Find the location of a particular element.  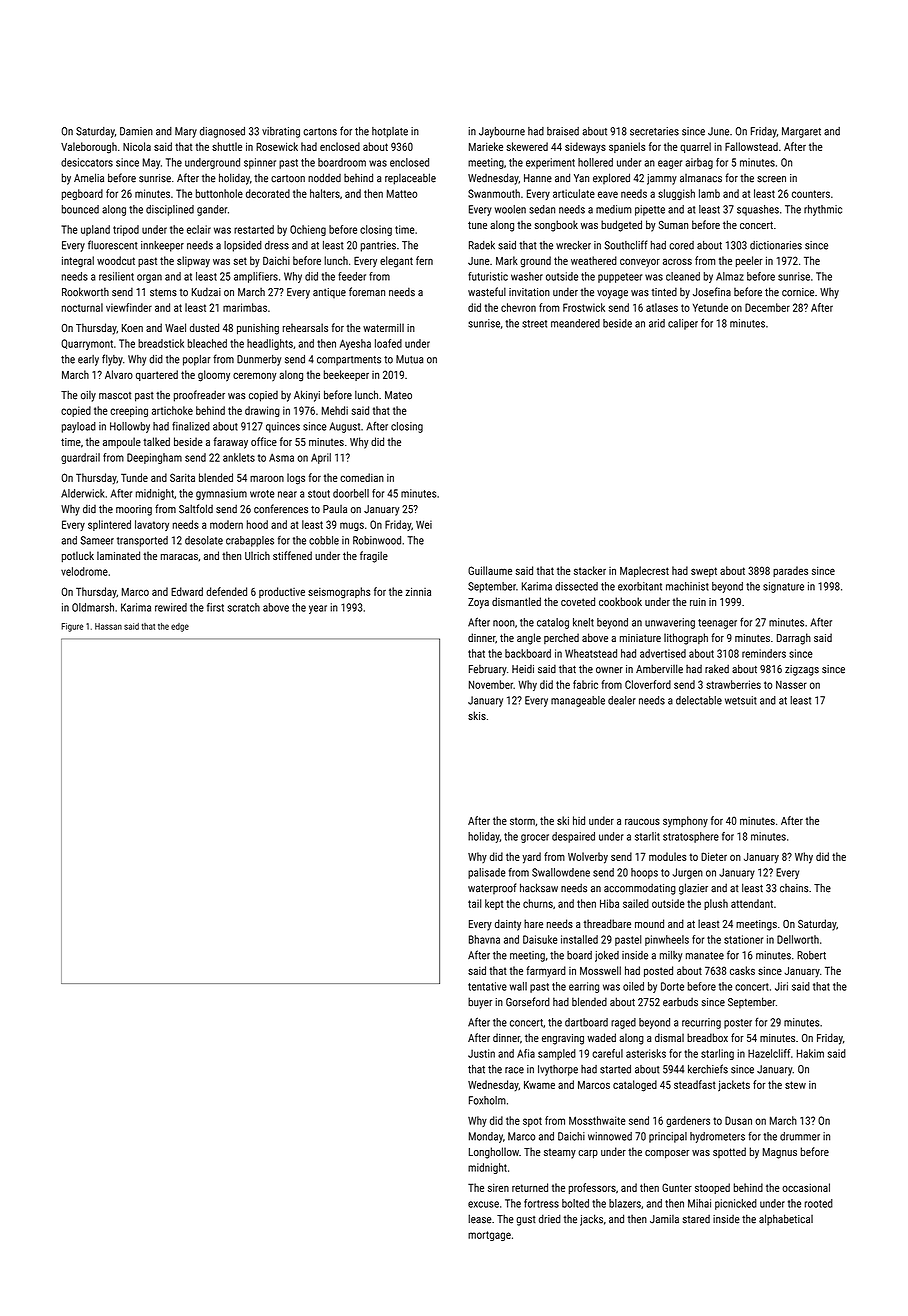

Damien is located at coordinates (136, 131).
